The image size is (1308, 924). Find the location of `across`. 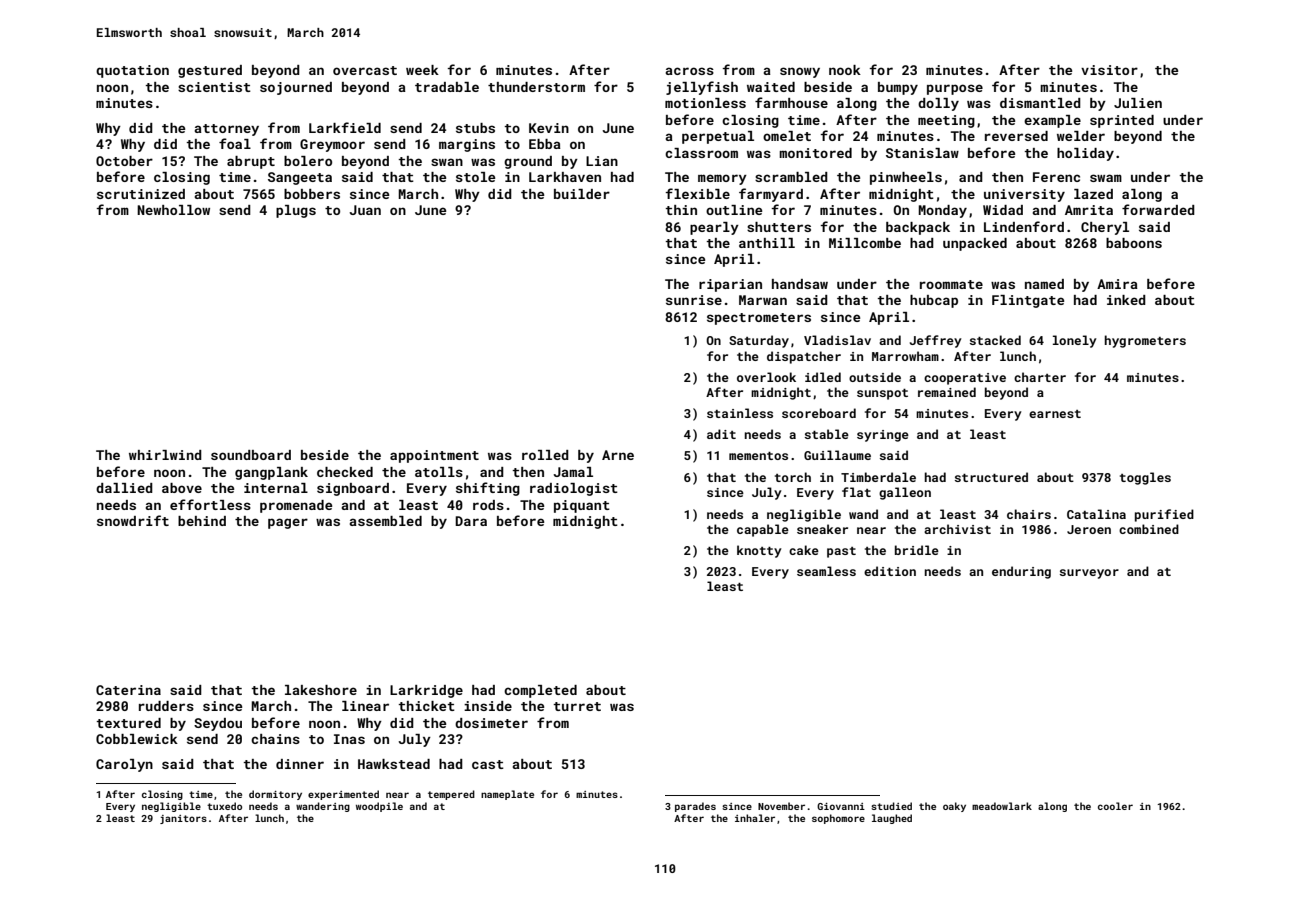

across is located at coordinates (689, 71).
